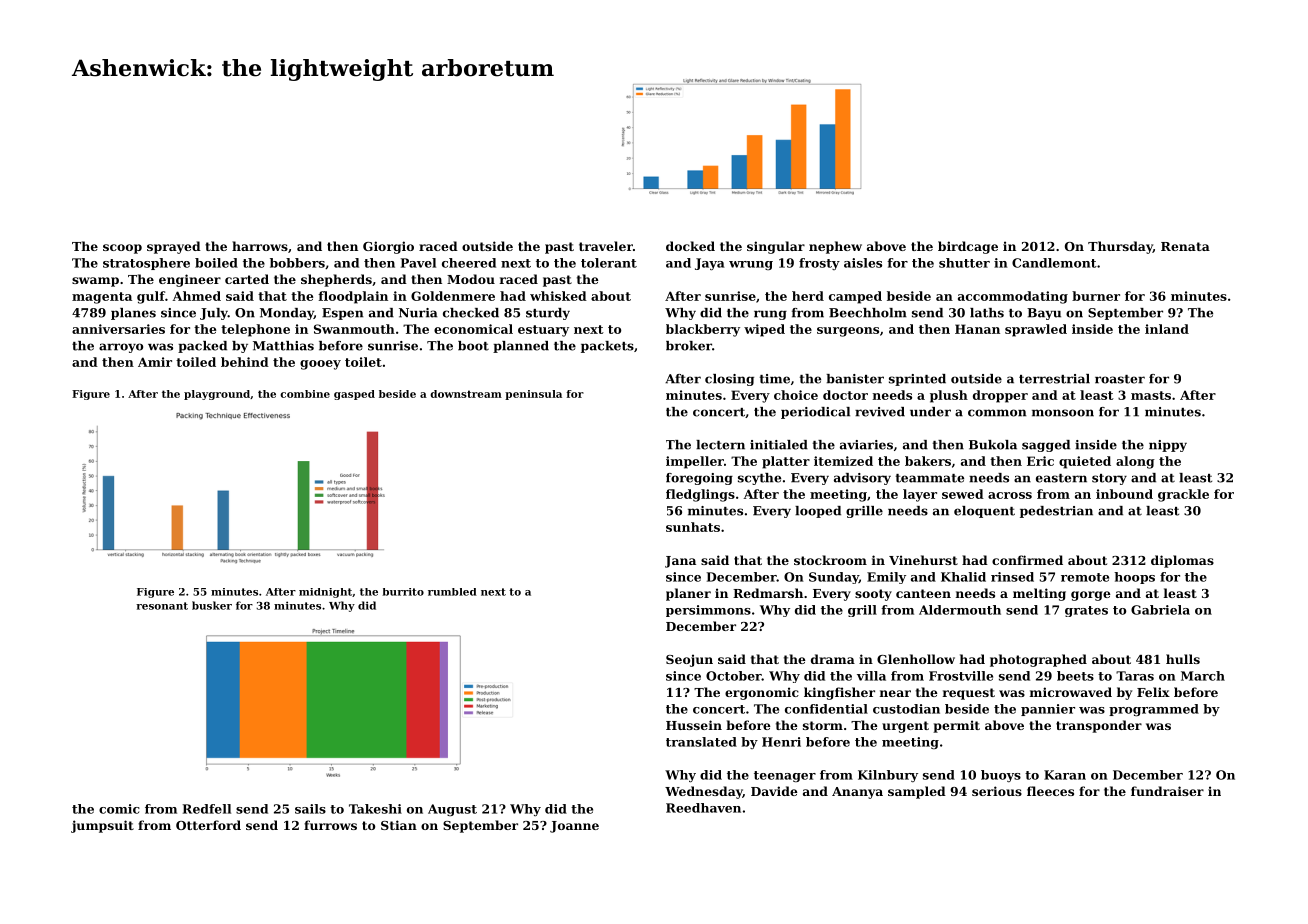 This screenshot has width=1308, height=924. Describe the element at coordinates (1151, 395) in the screenshot. I see `masts` at that location.
